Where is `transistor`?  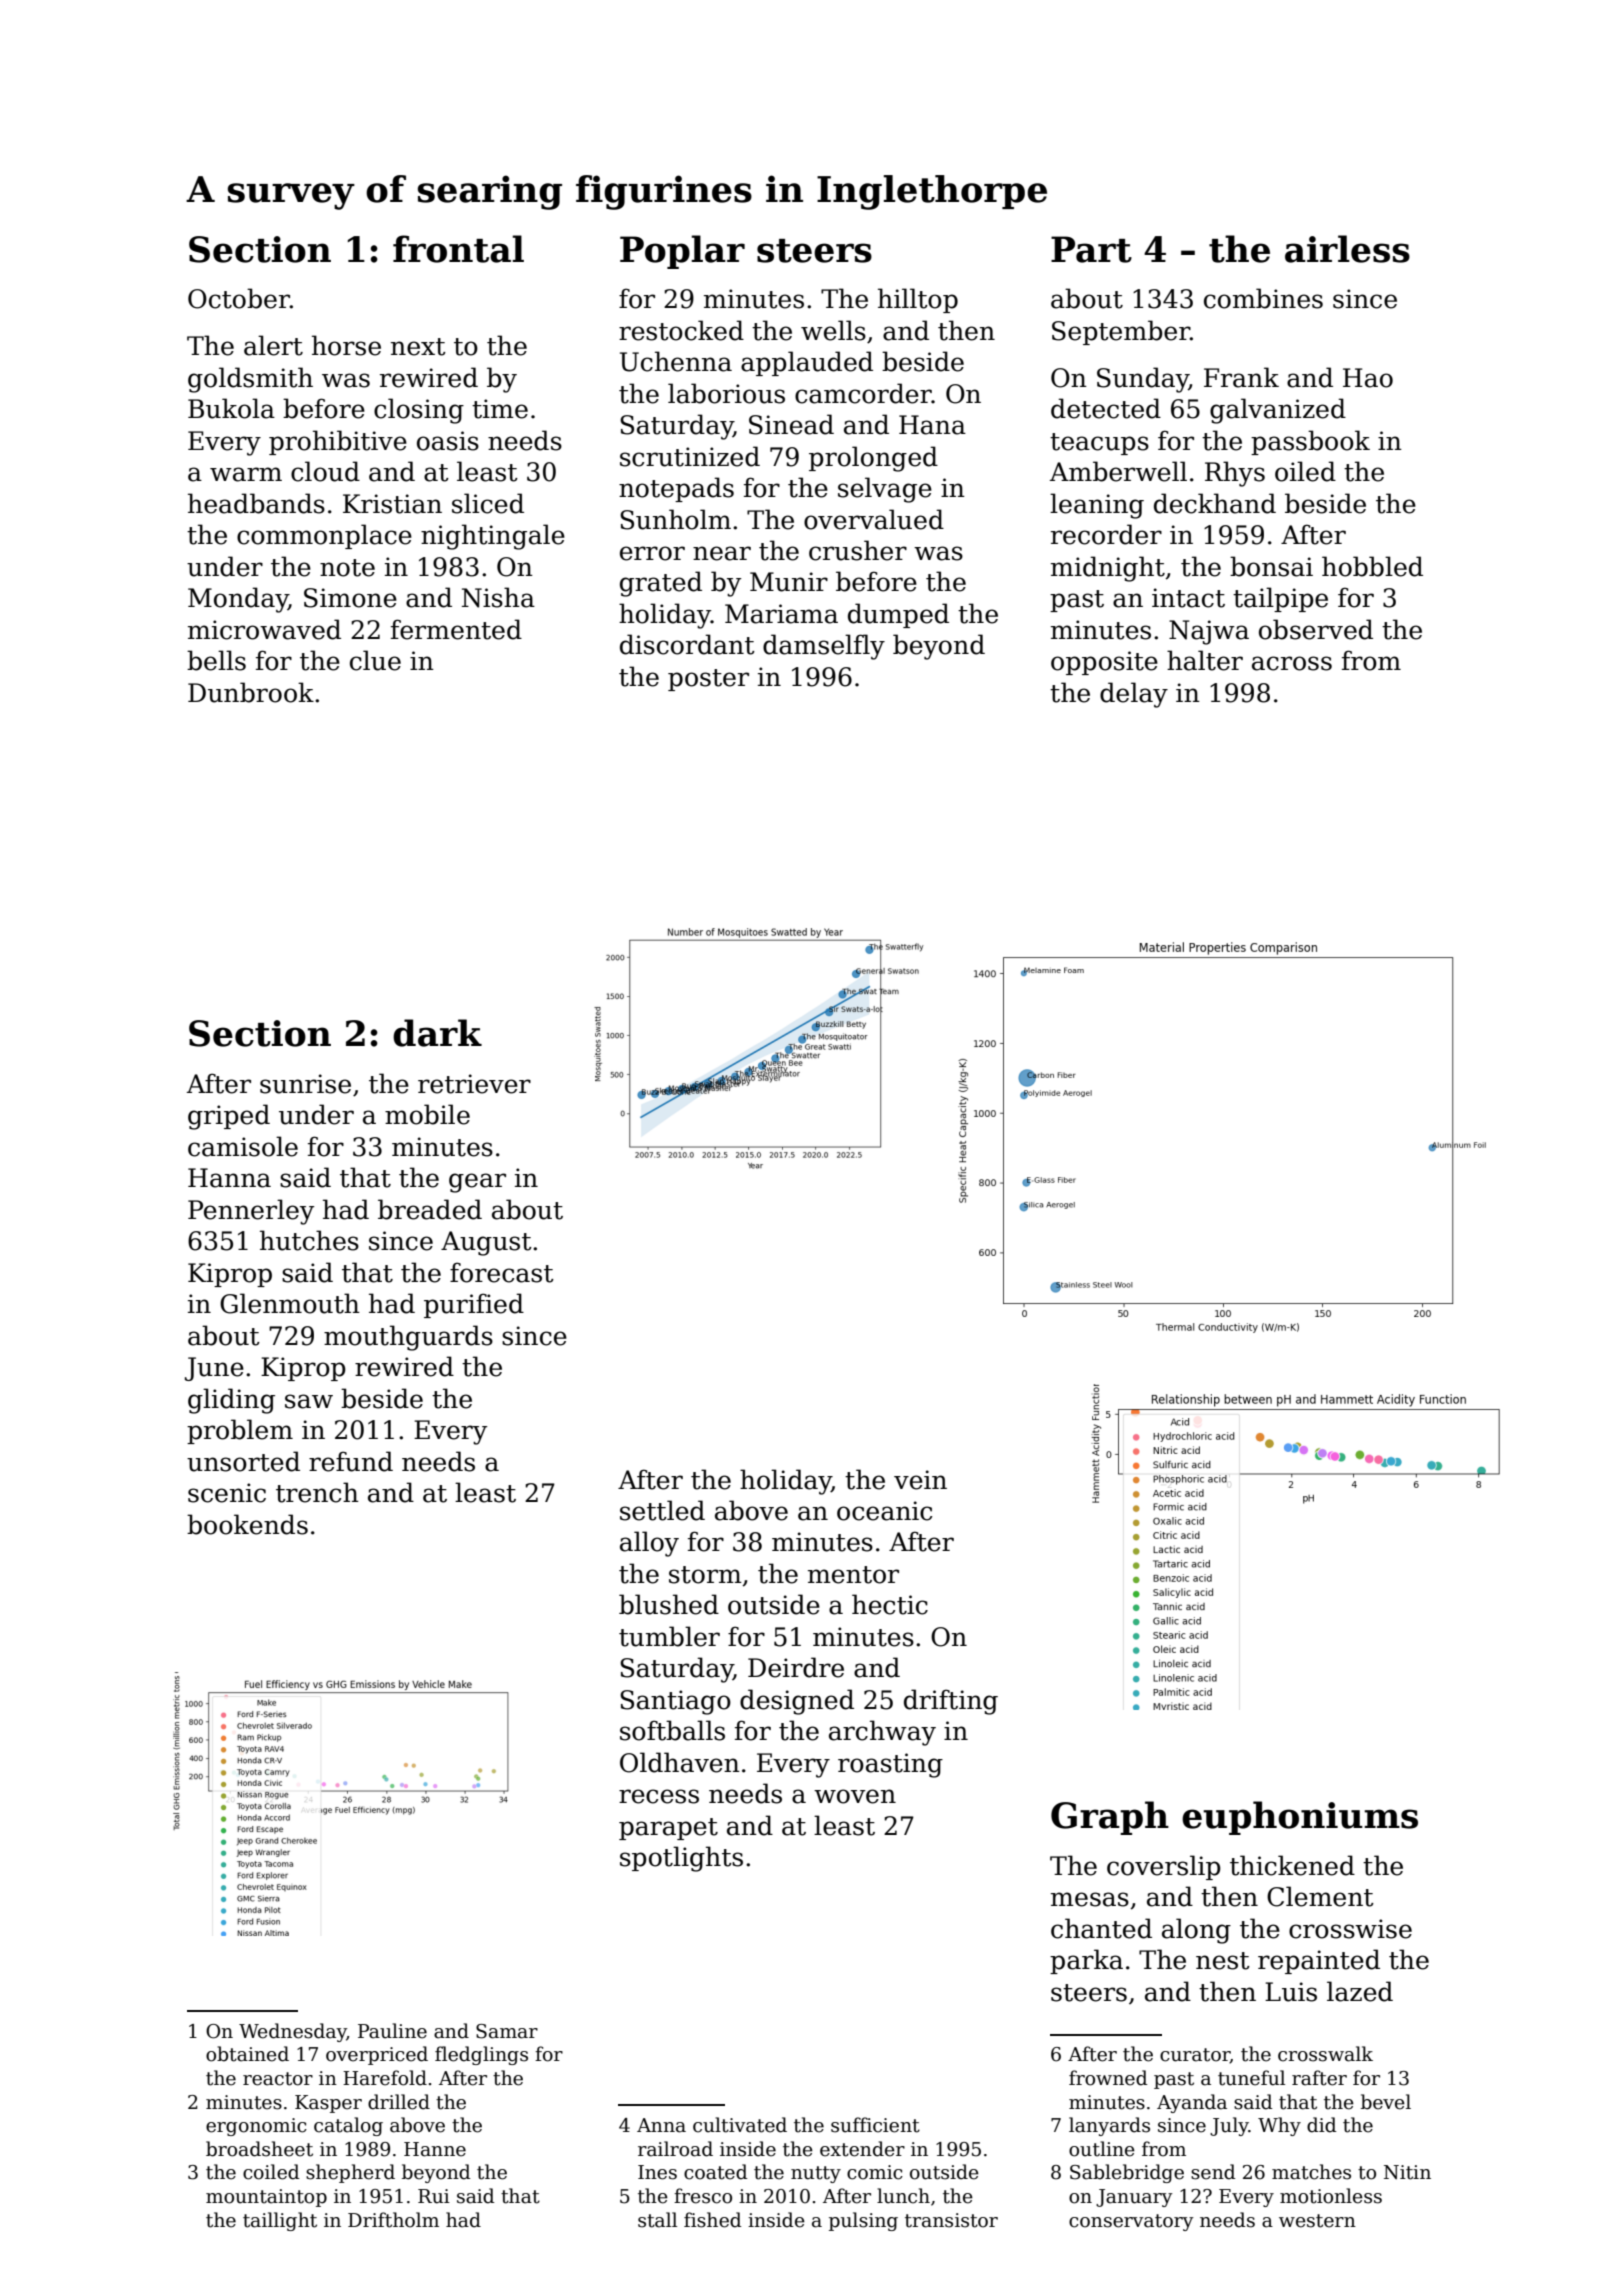
transistor is located at coordinates (951, 2220).
